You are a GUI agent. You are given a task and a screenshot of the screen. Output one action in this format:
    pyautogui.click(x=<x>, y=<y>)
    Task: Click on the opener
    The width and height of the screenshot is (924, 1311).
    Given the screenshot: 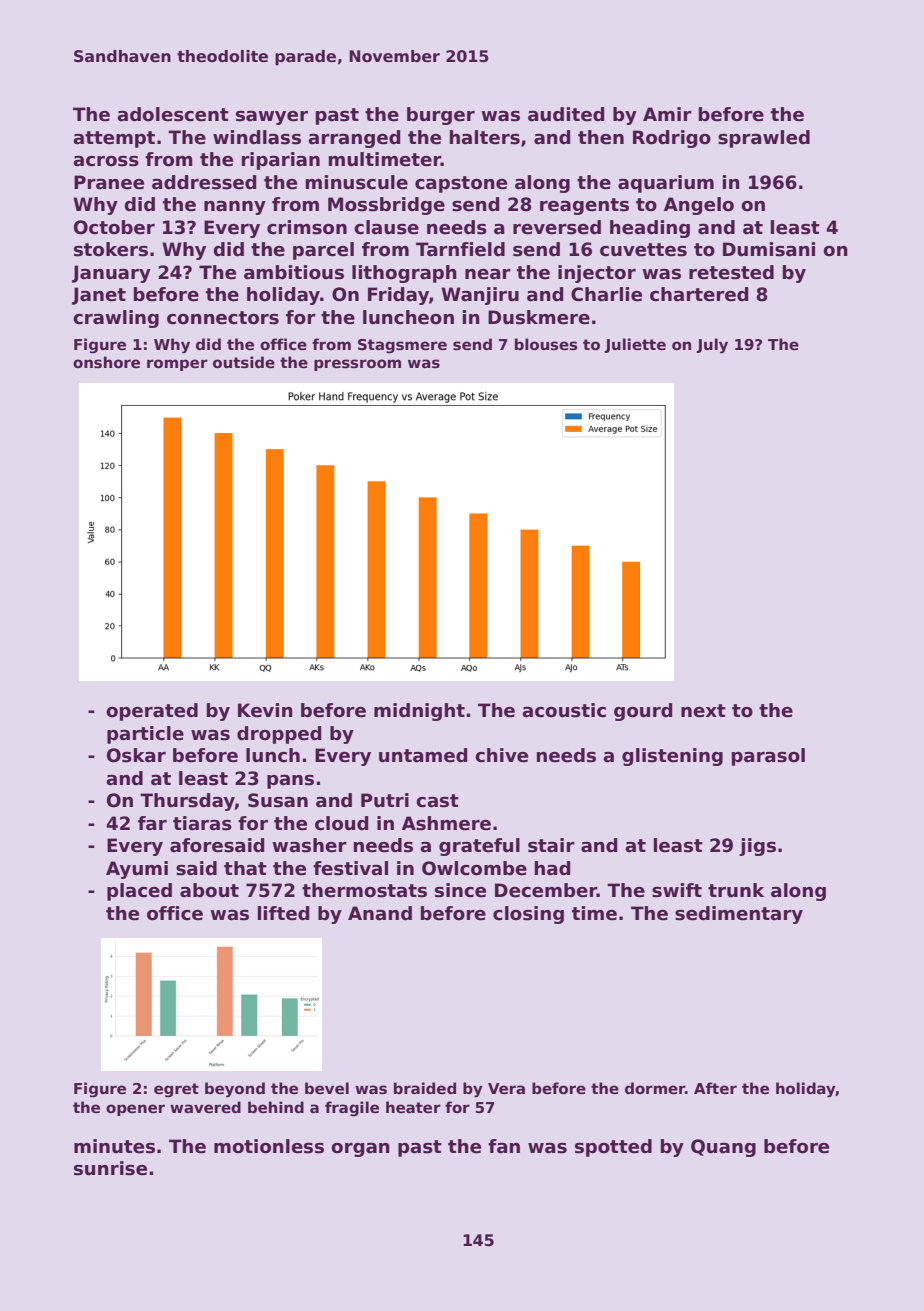 What is the action you would take?
    pyautogui.click(x=135, y=1110)
